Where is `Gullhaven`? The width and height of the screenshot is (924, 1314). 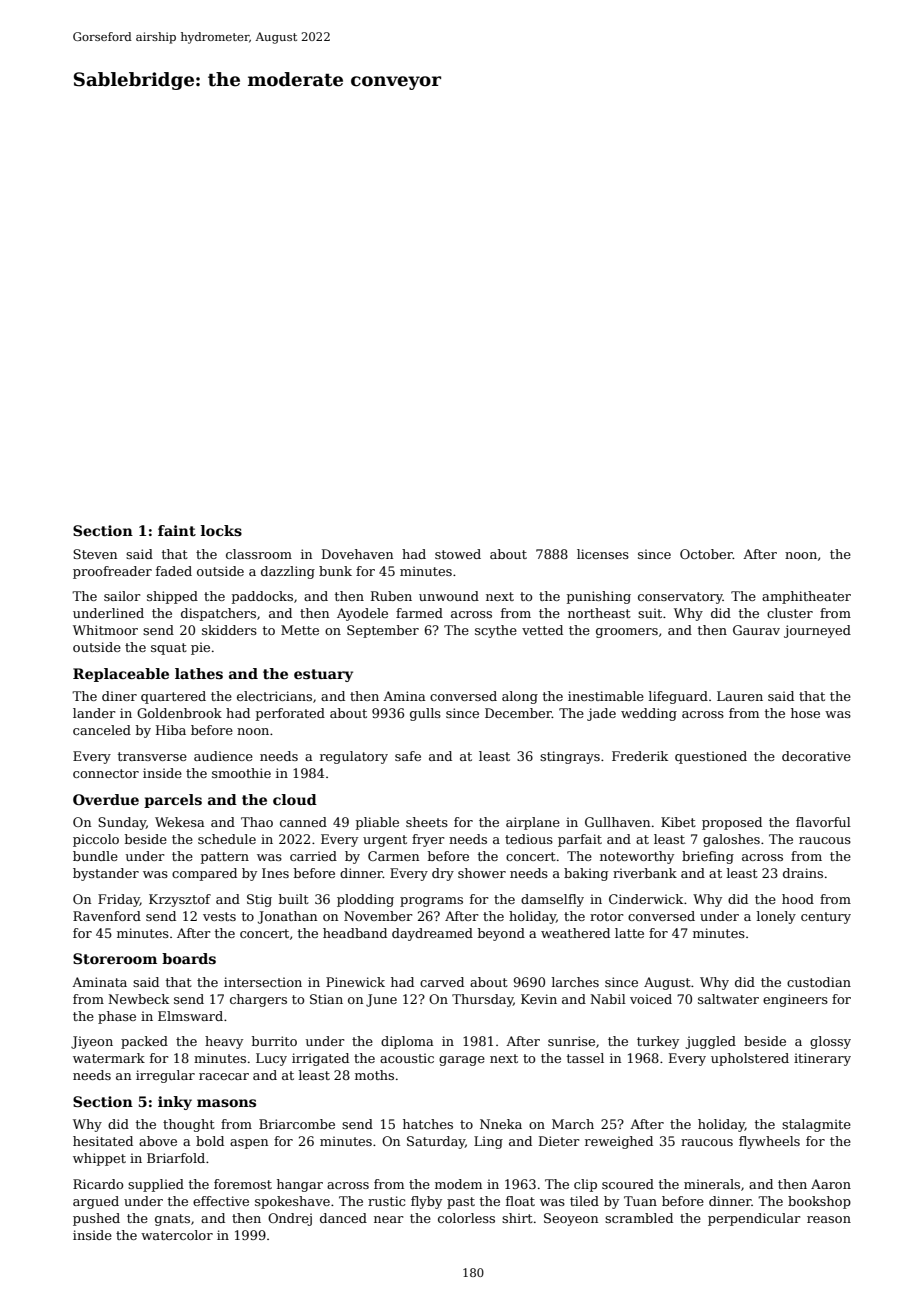
Gullhaven is located at coordinates (617, 822).
